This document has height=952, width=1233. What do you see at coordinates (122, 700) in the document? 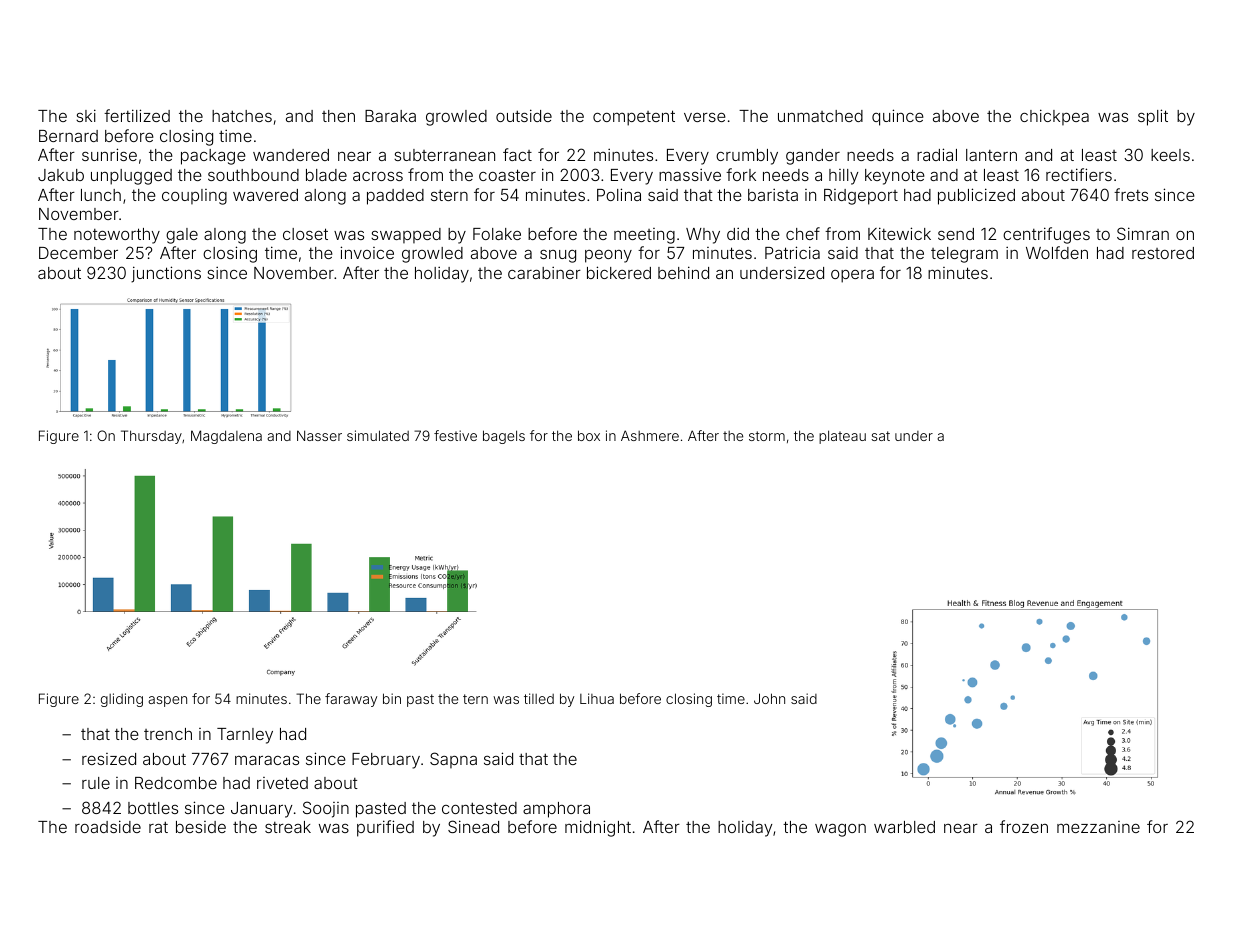
I see `gliding` at bounding box center [122, 700].
